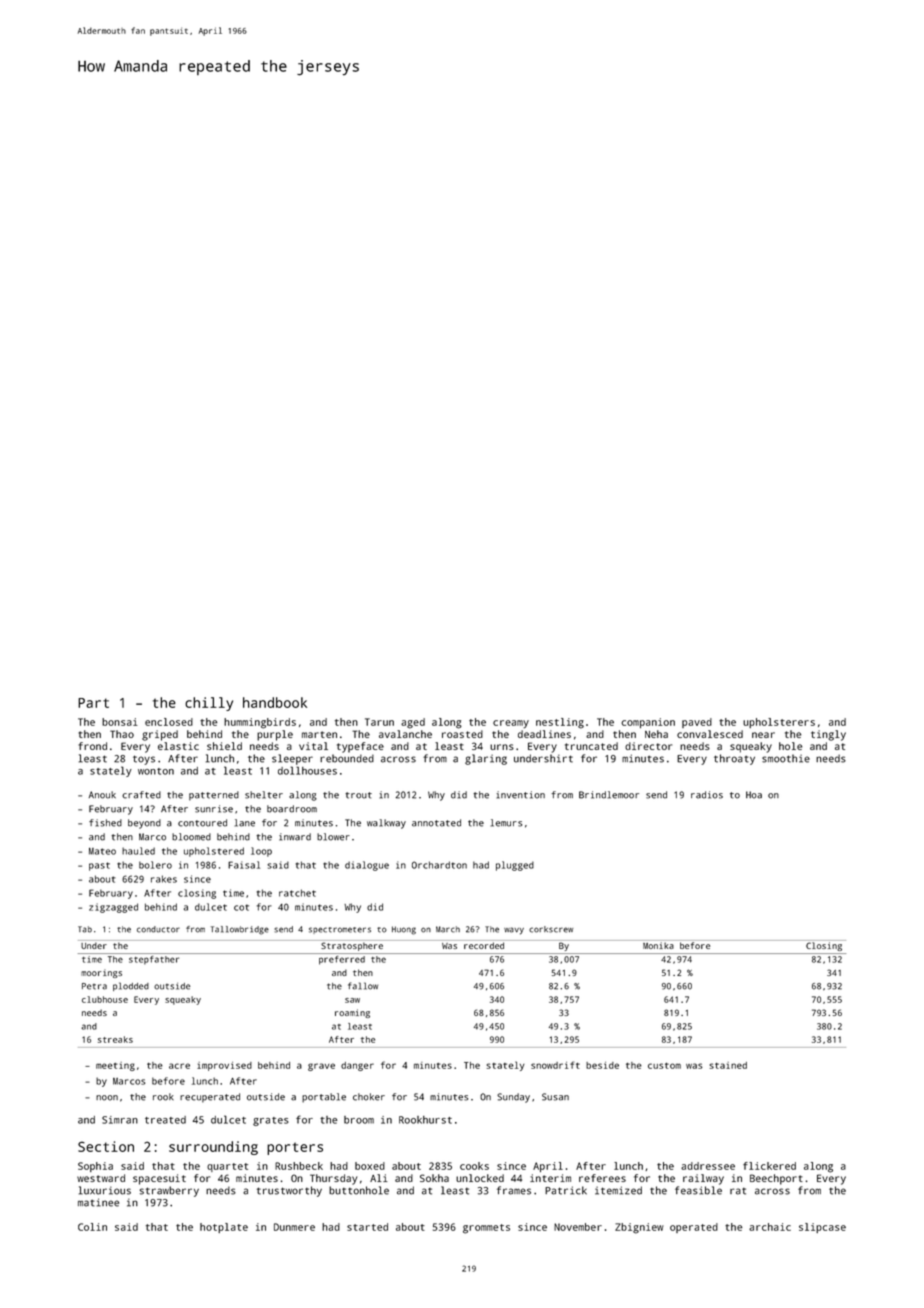 The image size is (924, 1308). Describe the element at coordinates (560, 723) in the screenshot. I see `nestling` at that location.
